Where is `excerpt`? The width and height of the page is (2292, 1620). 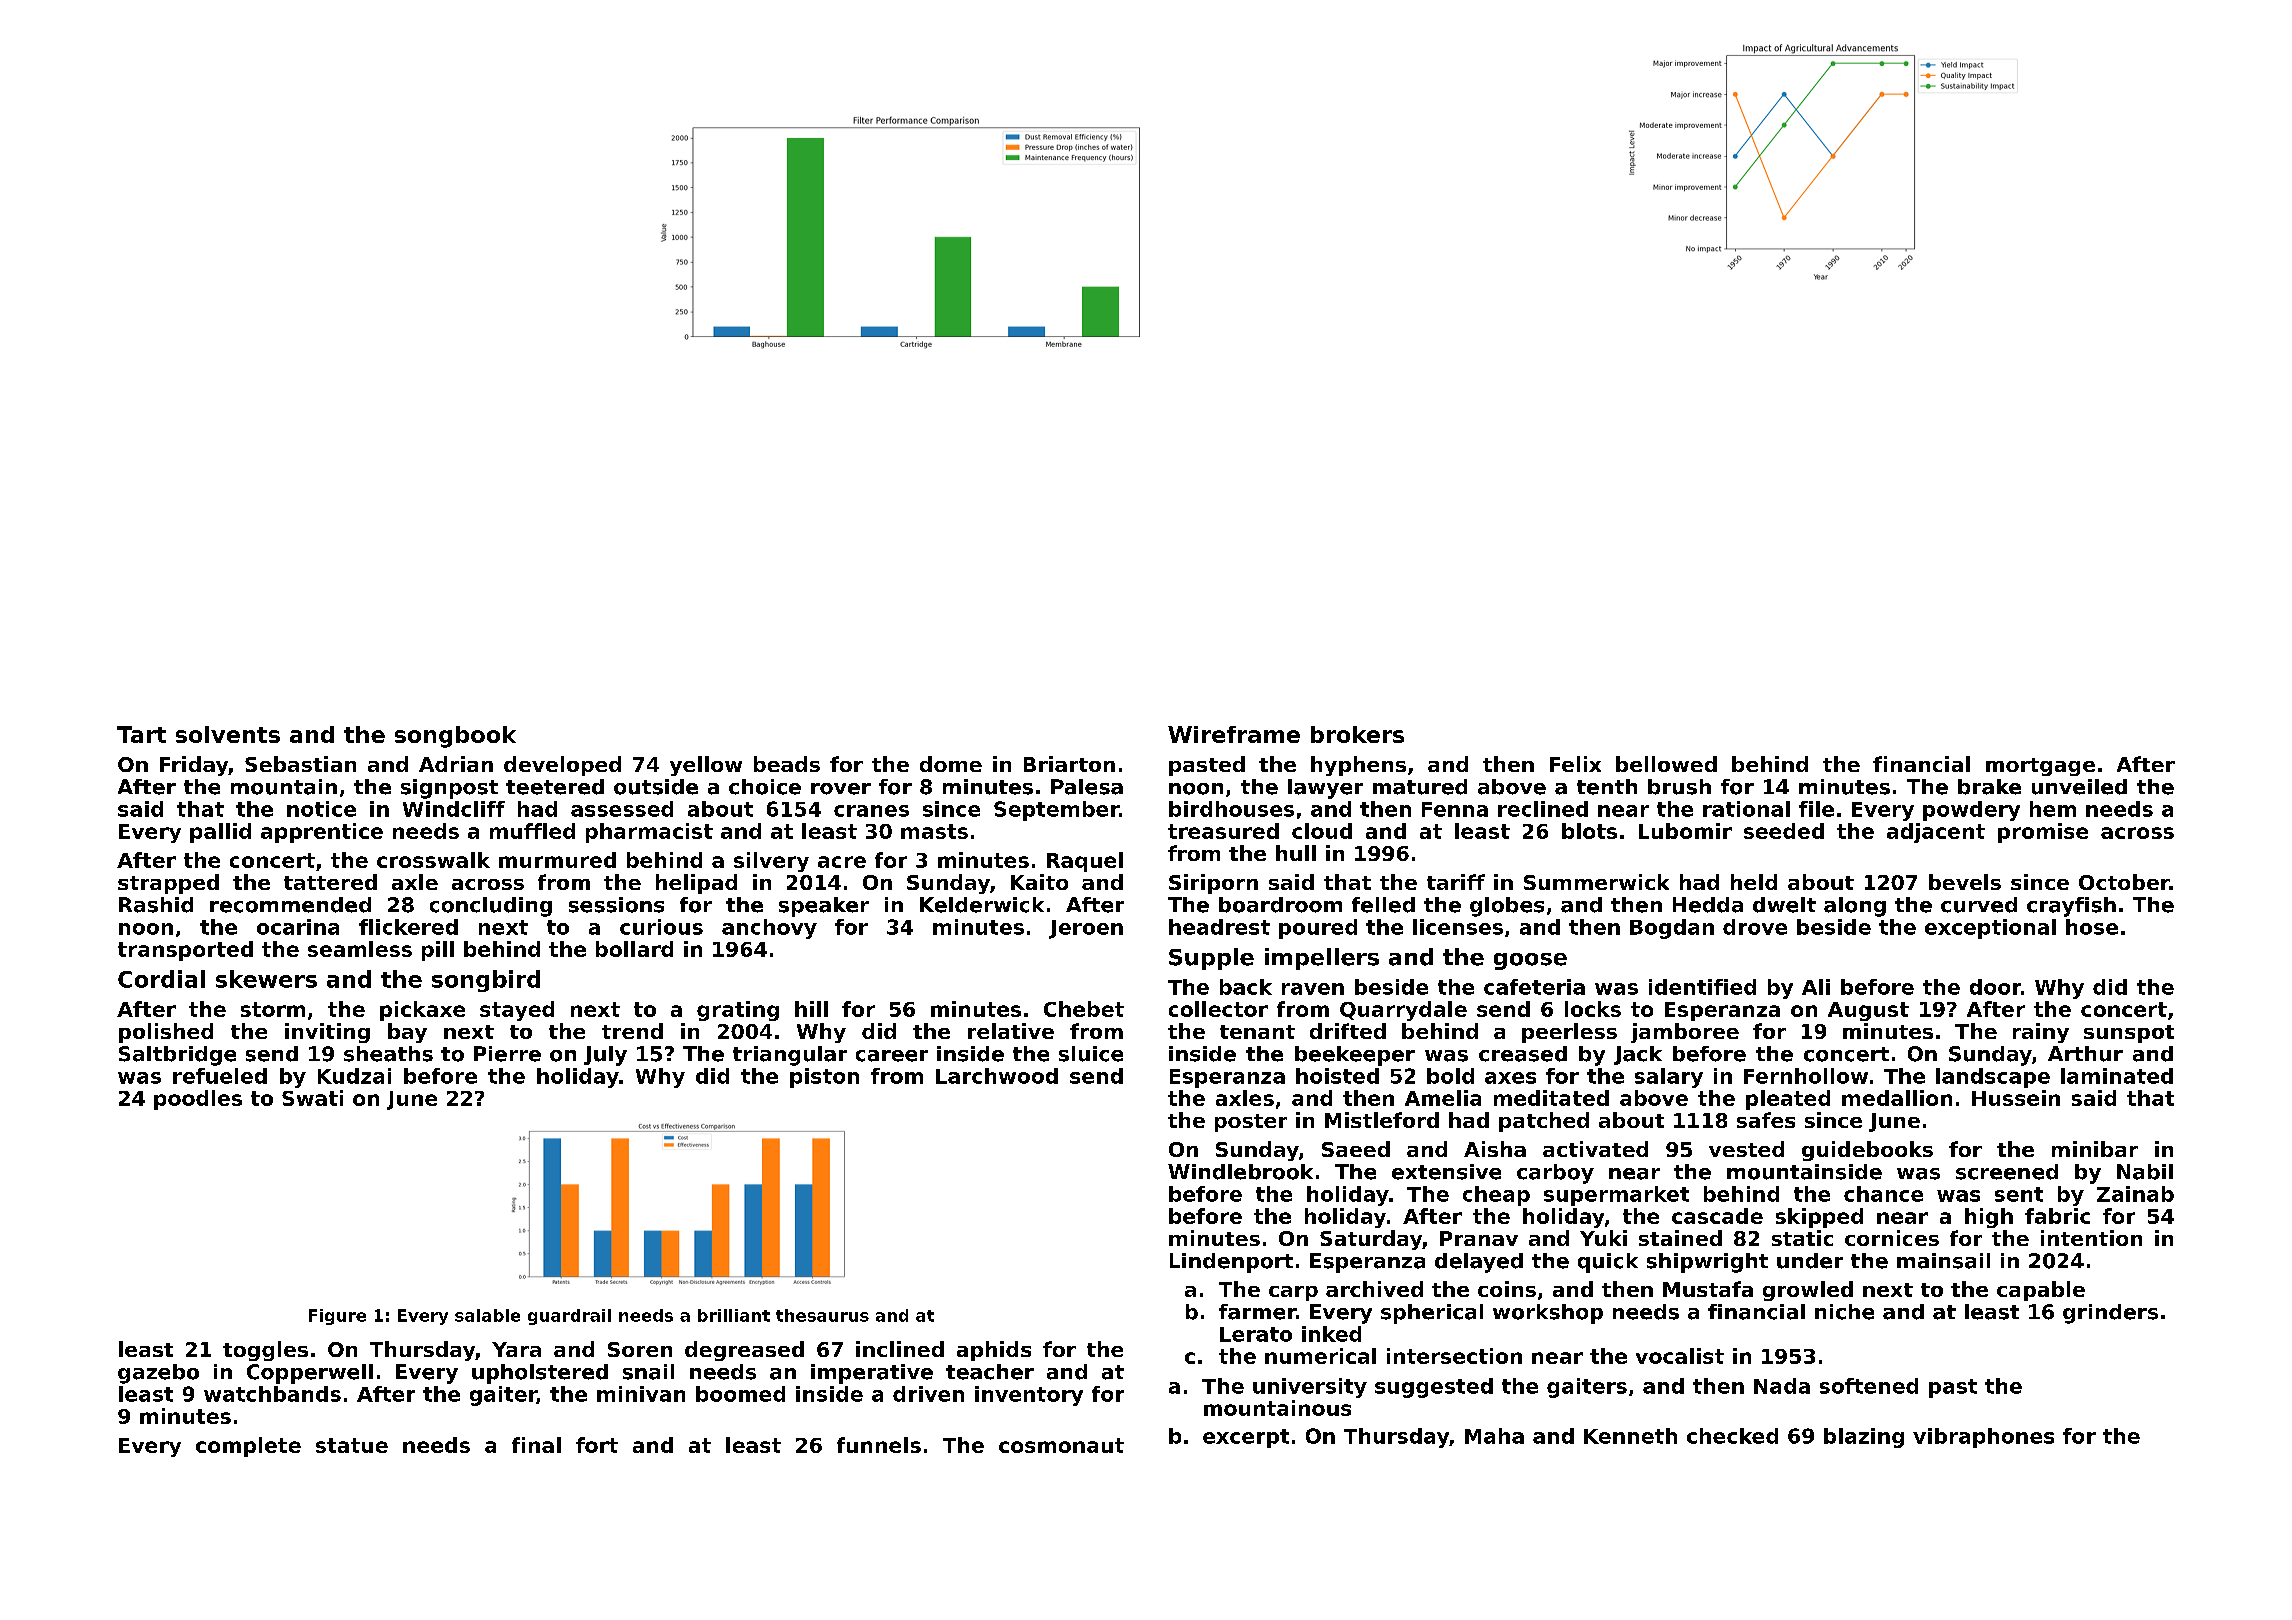
excerpt is located at coordinates (1246, 1438).
